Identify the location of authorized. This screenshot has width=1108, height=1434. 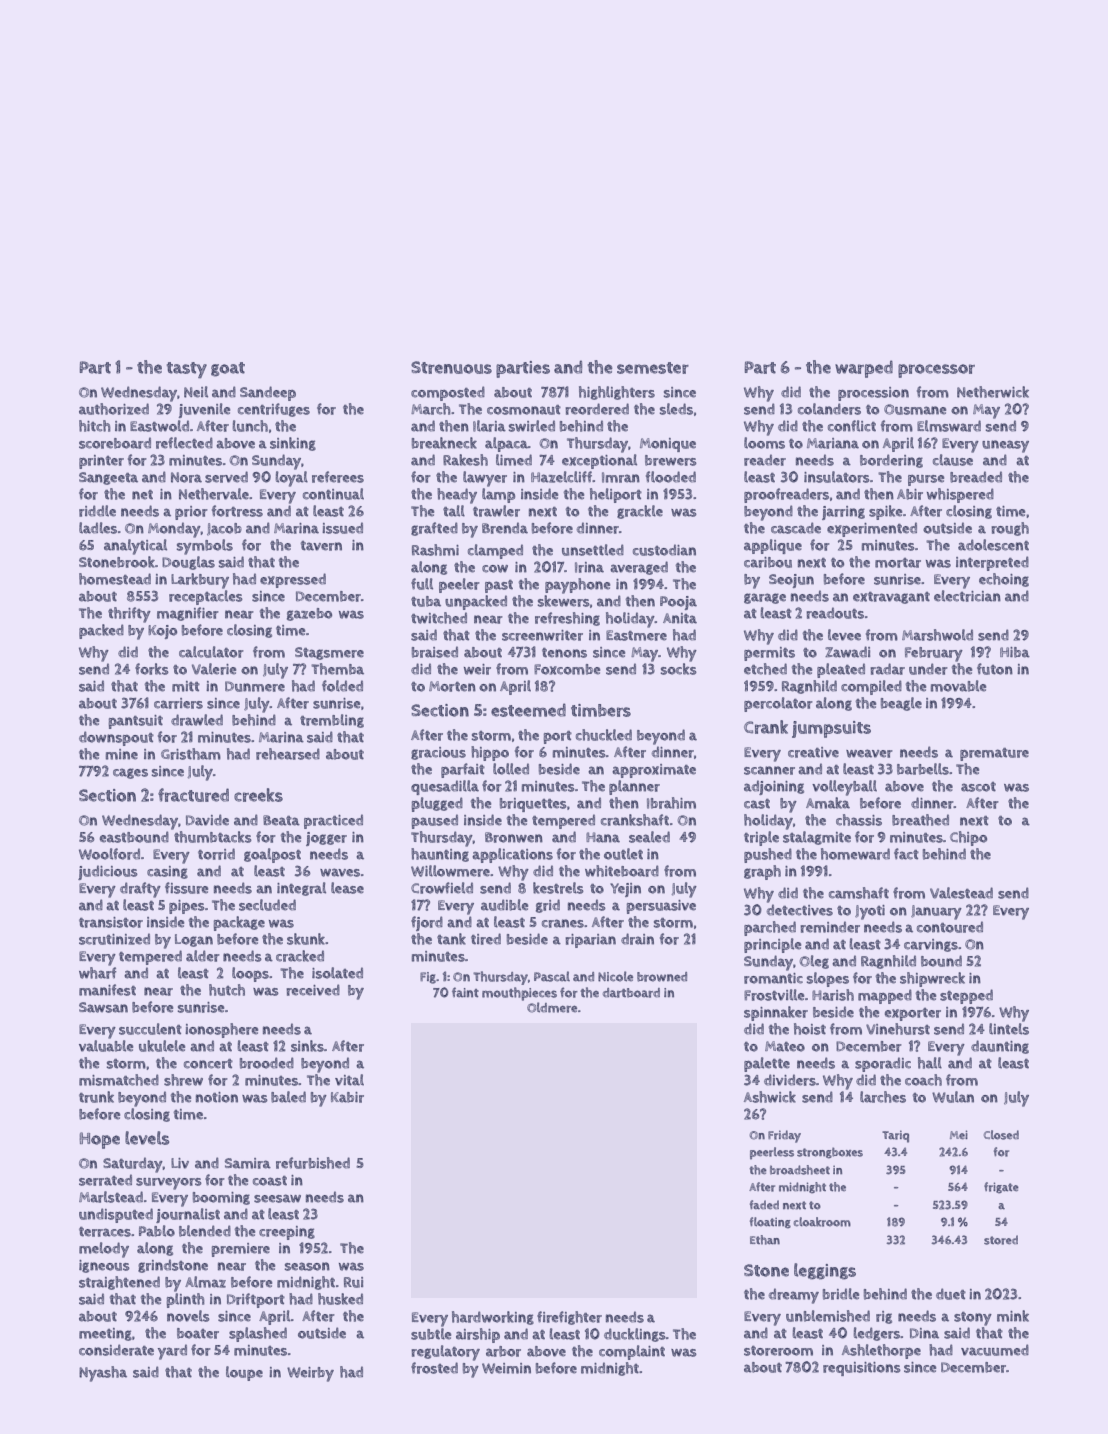
(114, 409).
